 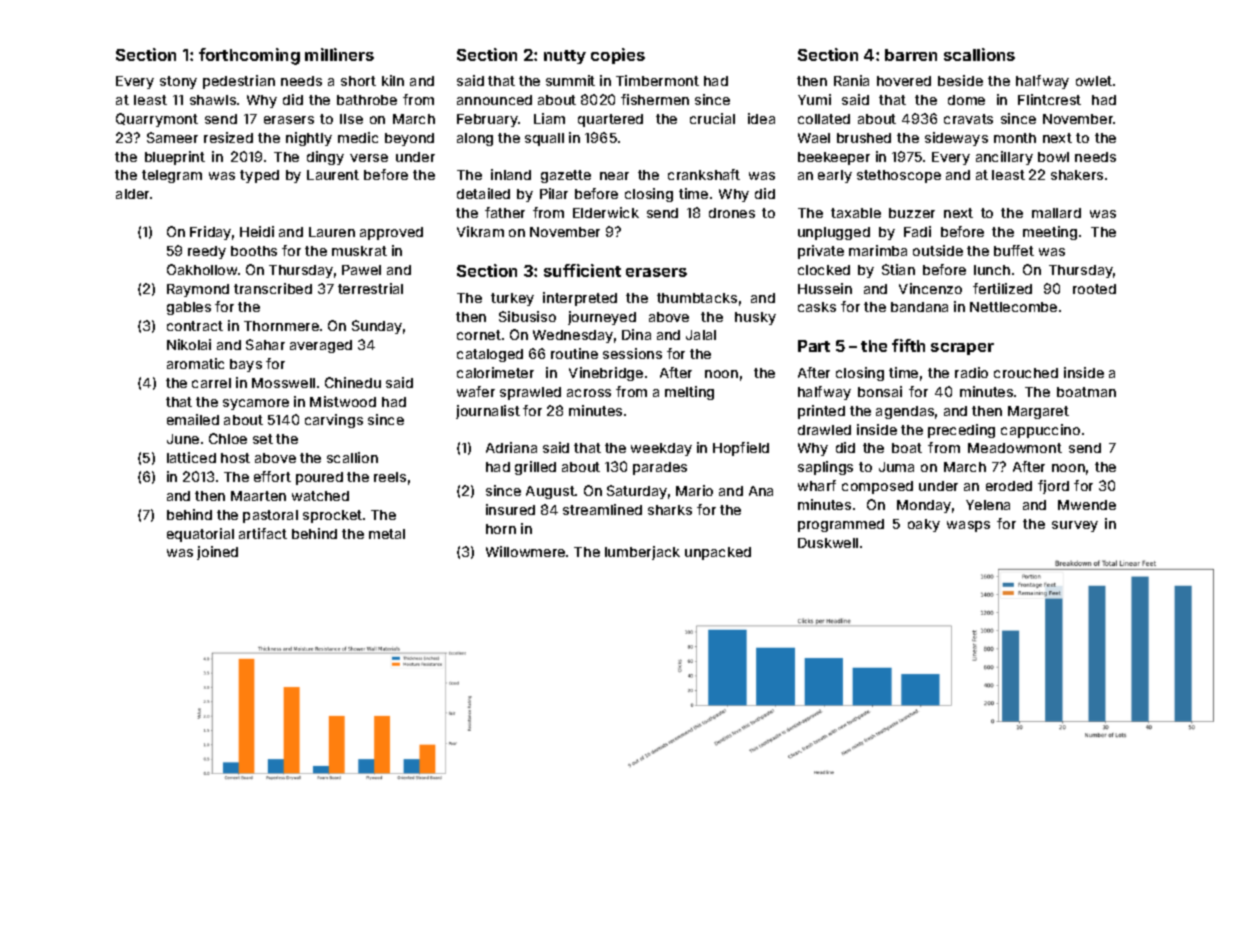 What do you see at coordinates (273, 288) in the document?
I see `transcribed` at bounding box center [273, 288].
